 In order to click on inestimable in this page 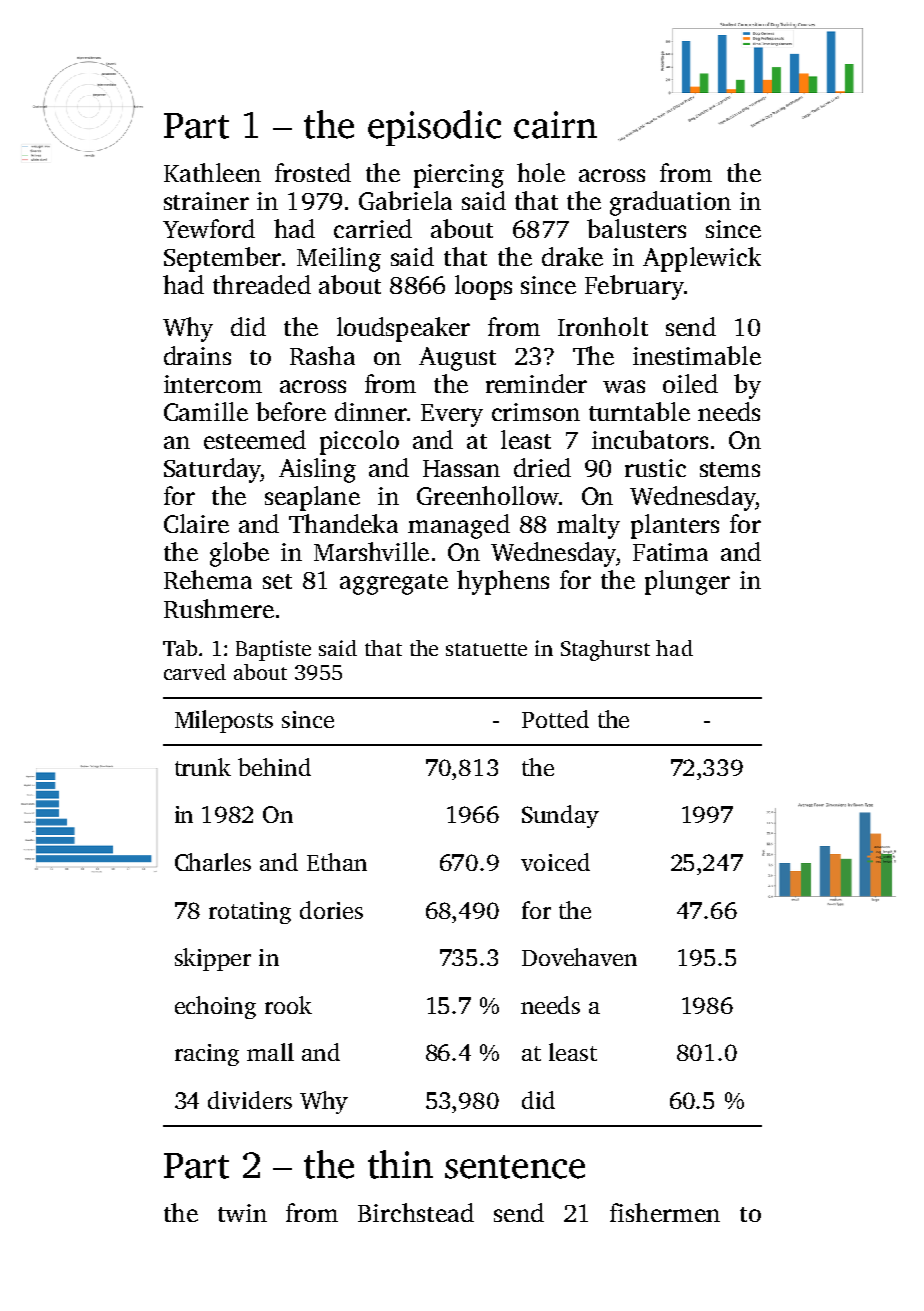, I will do `click(697, 355)`.
